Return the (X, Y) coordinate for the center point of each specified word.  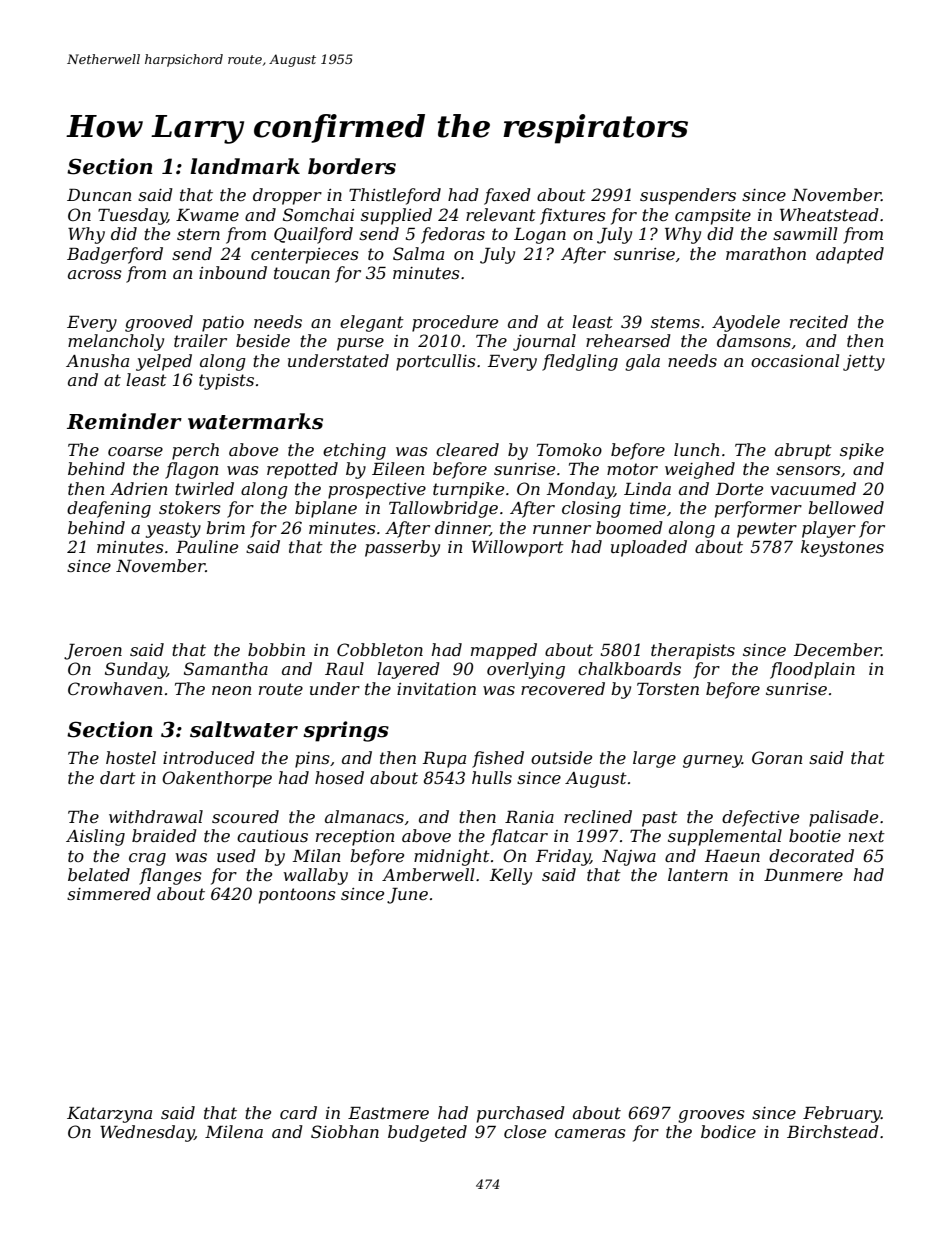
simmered (109, 893)
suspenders (688, 196)
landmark (245, 166)
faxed (507, 196)
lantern (698, 874)
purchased (521, 1114)
